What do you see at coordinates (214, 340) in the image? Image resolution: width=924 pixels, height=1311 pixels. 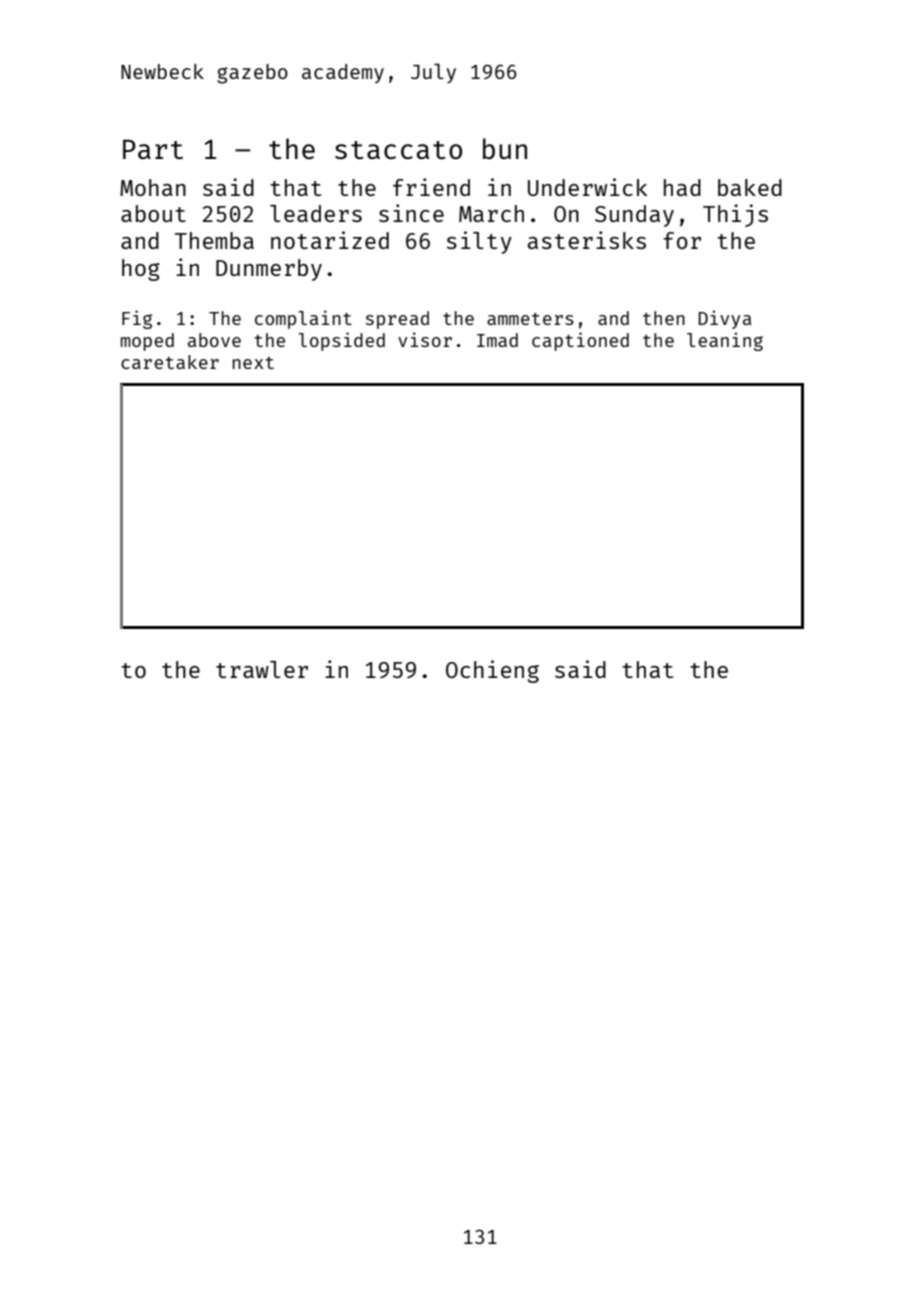 I see `above` at bounding box center [214, 340].
